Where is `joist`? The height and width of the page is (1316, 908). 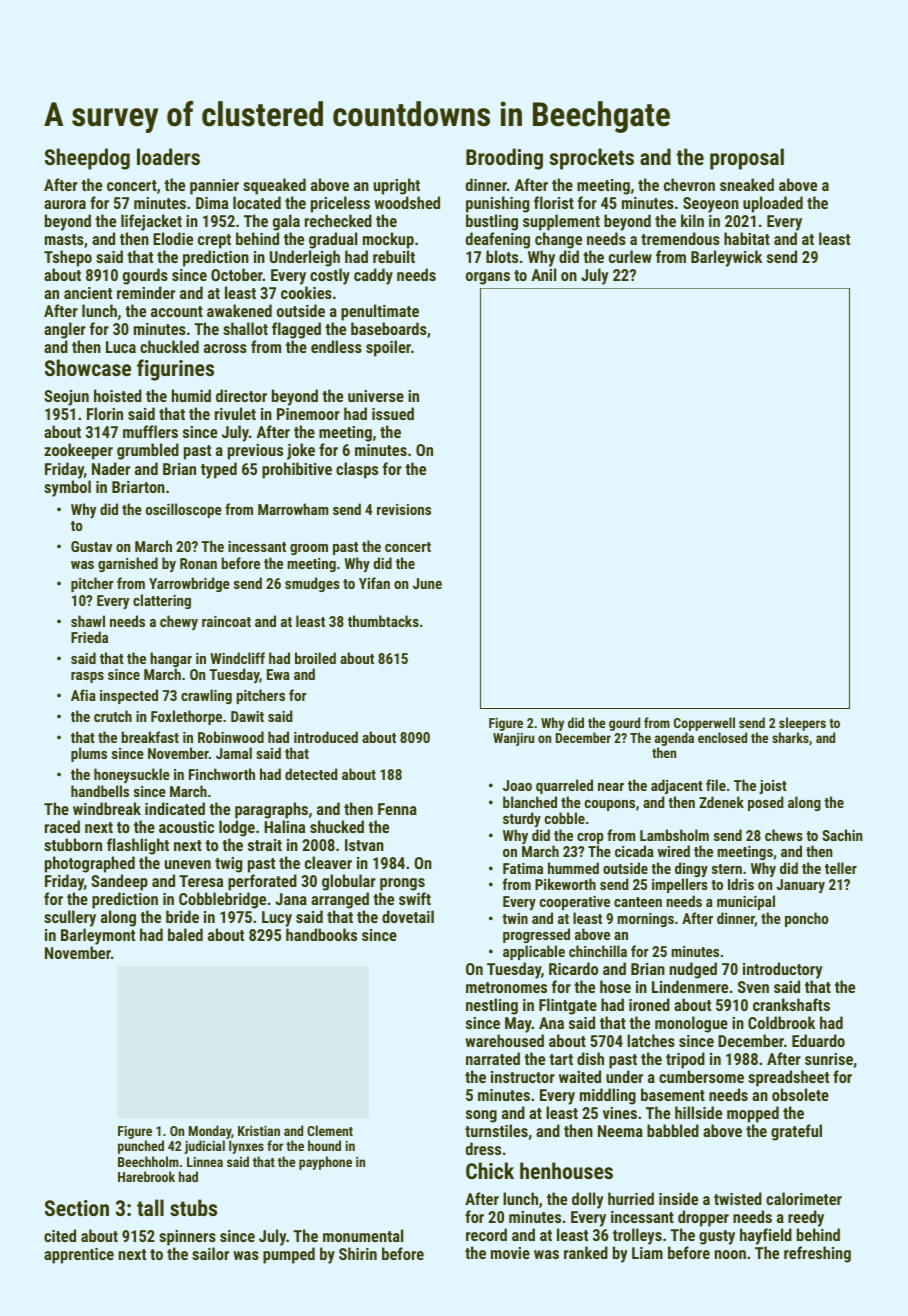
joist is located at coordinates (773, 787).
